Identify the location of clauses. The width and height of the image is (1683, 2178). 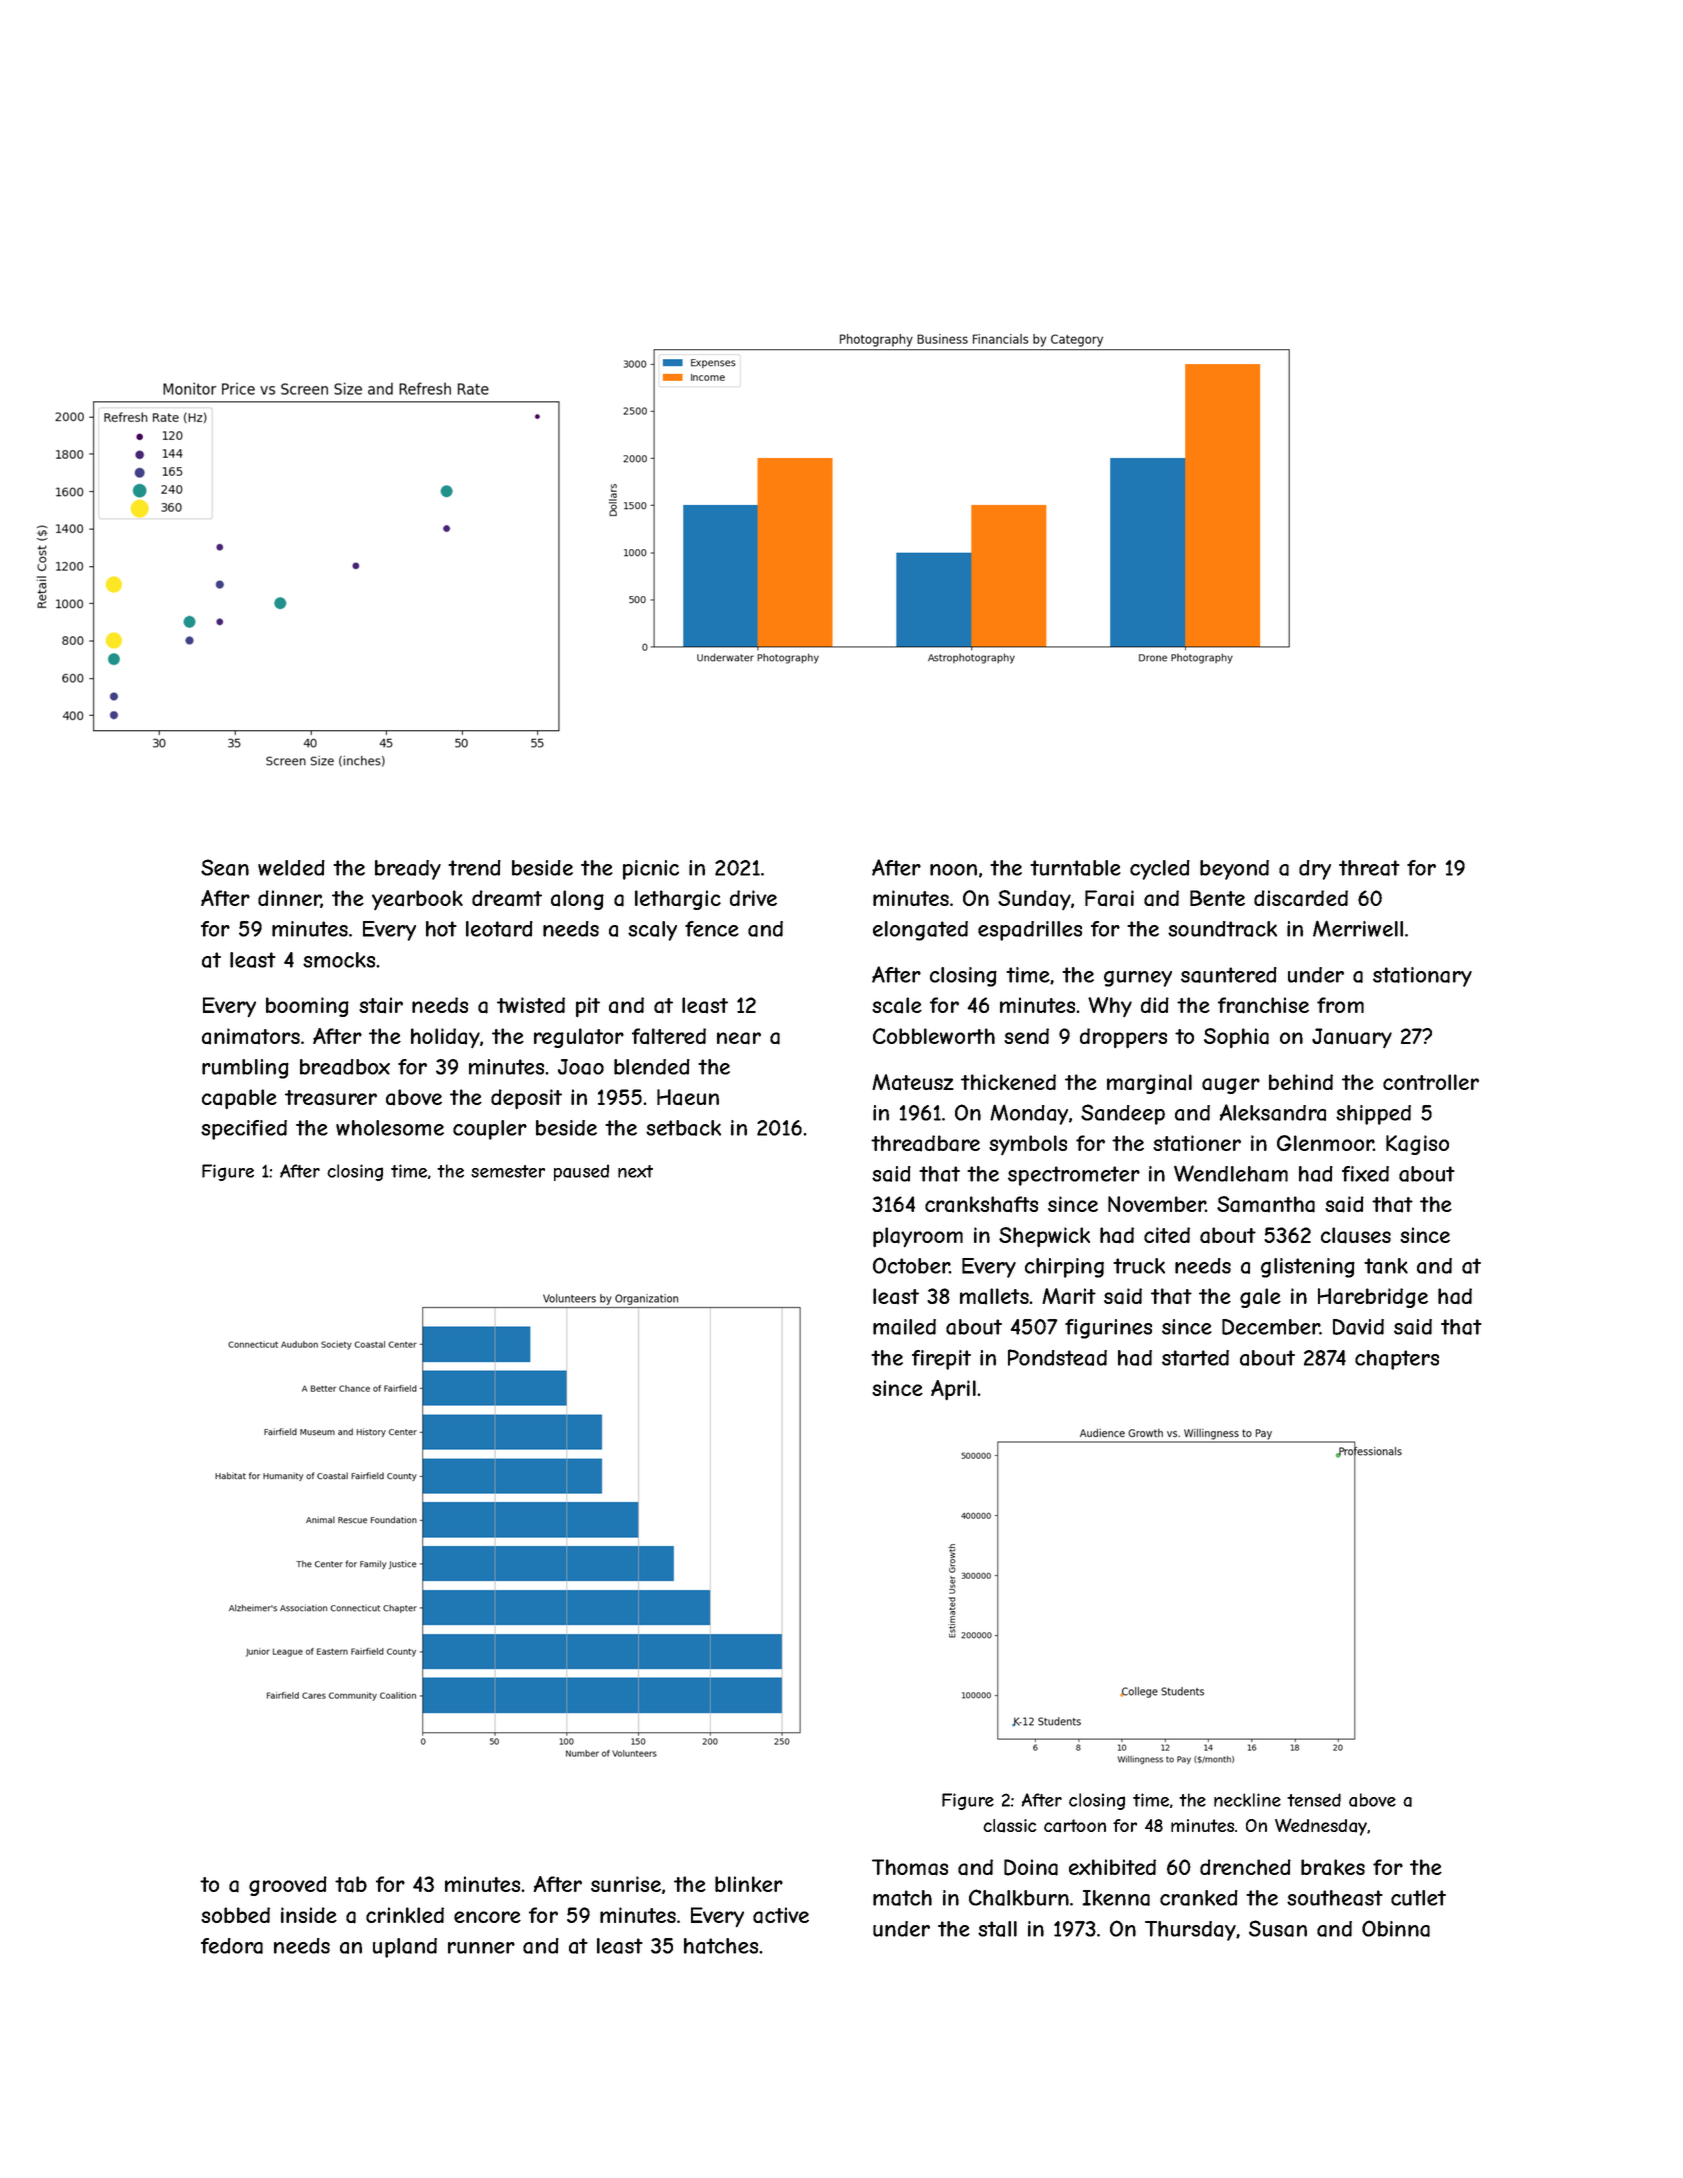
(1356, 1235).
